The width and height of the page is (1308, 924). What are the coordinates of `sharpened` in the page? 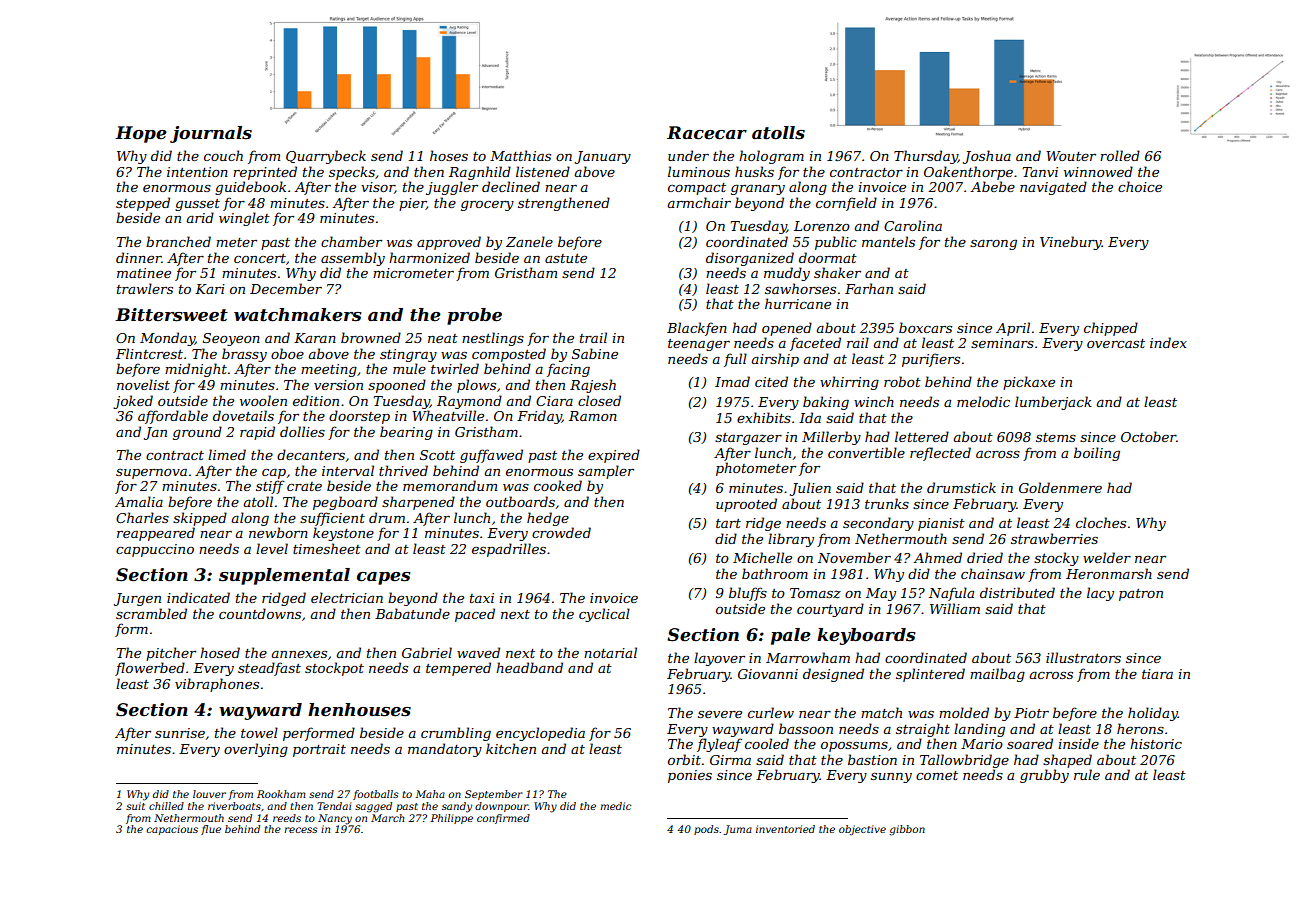 It's located at (418, 503).
